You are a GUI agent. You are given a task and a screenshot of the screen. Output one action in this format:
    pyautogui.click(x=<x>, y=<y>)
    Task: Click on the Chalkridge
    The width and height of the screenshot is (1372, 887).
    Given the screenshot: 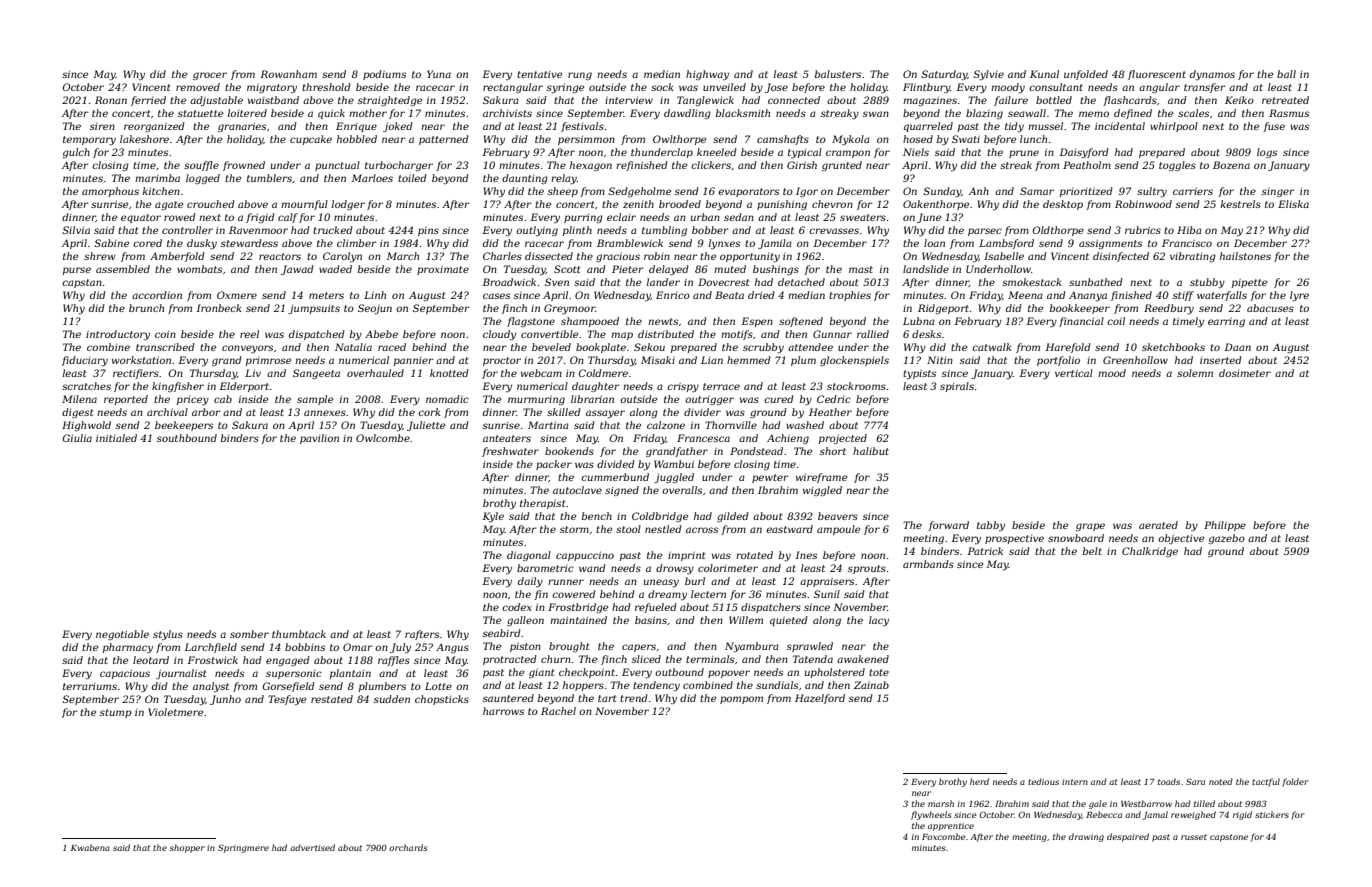 What is the action you would take?
    pyautogui.click(x=1150, y=552)
